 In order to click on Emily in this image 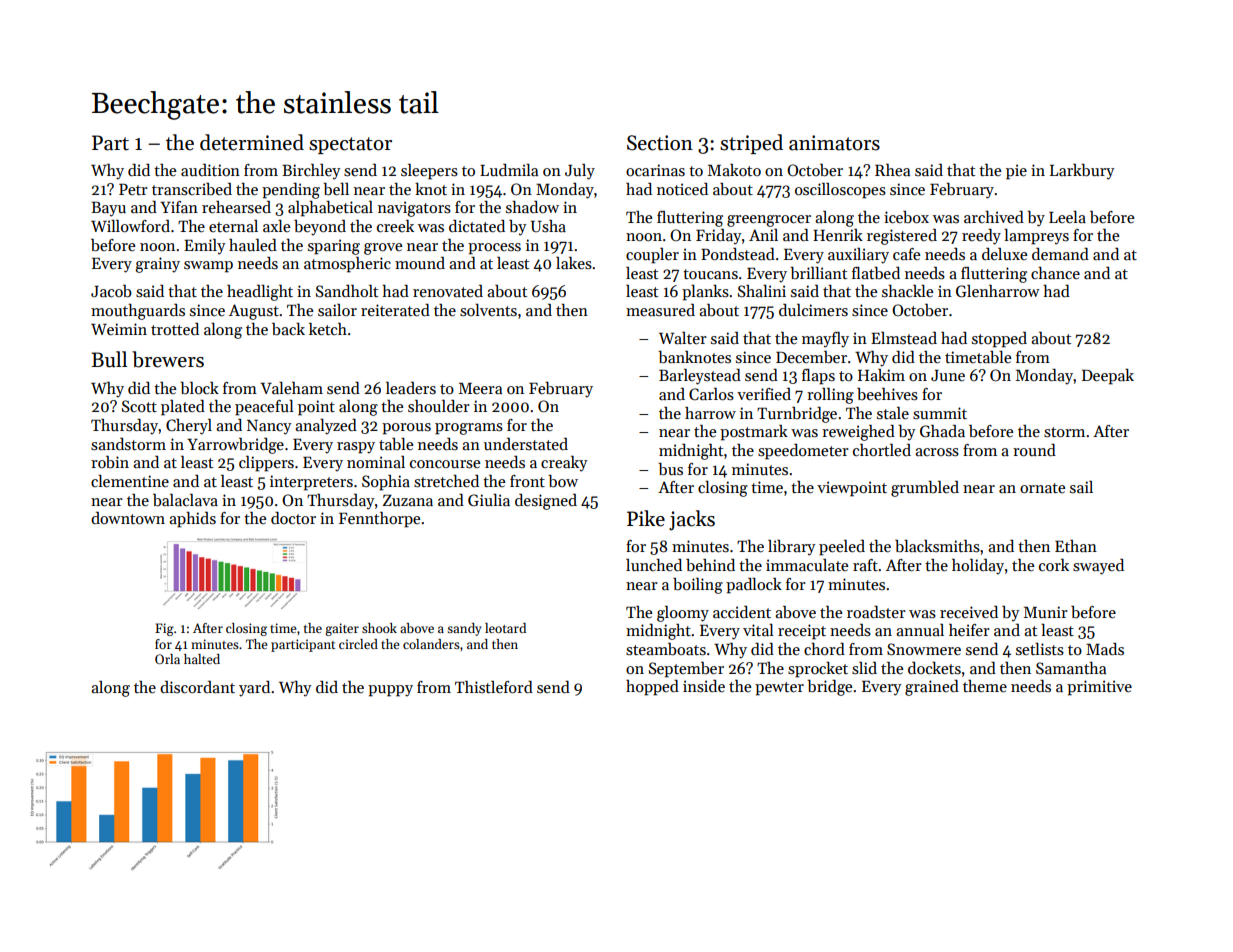, I will do `click(205, 247)`.
